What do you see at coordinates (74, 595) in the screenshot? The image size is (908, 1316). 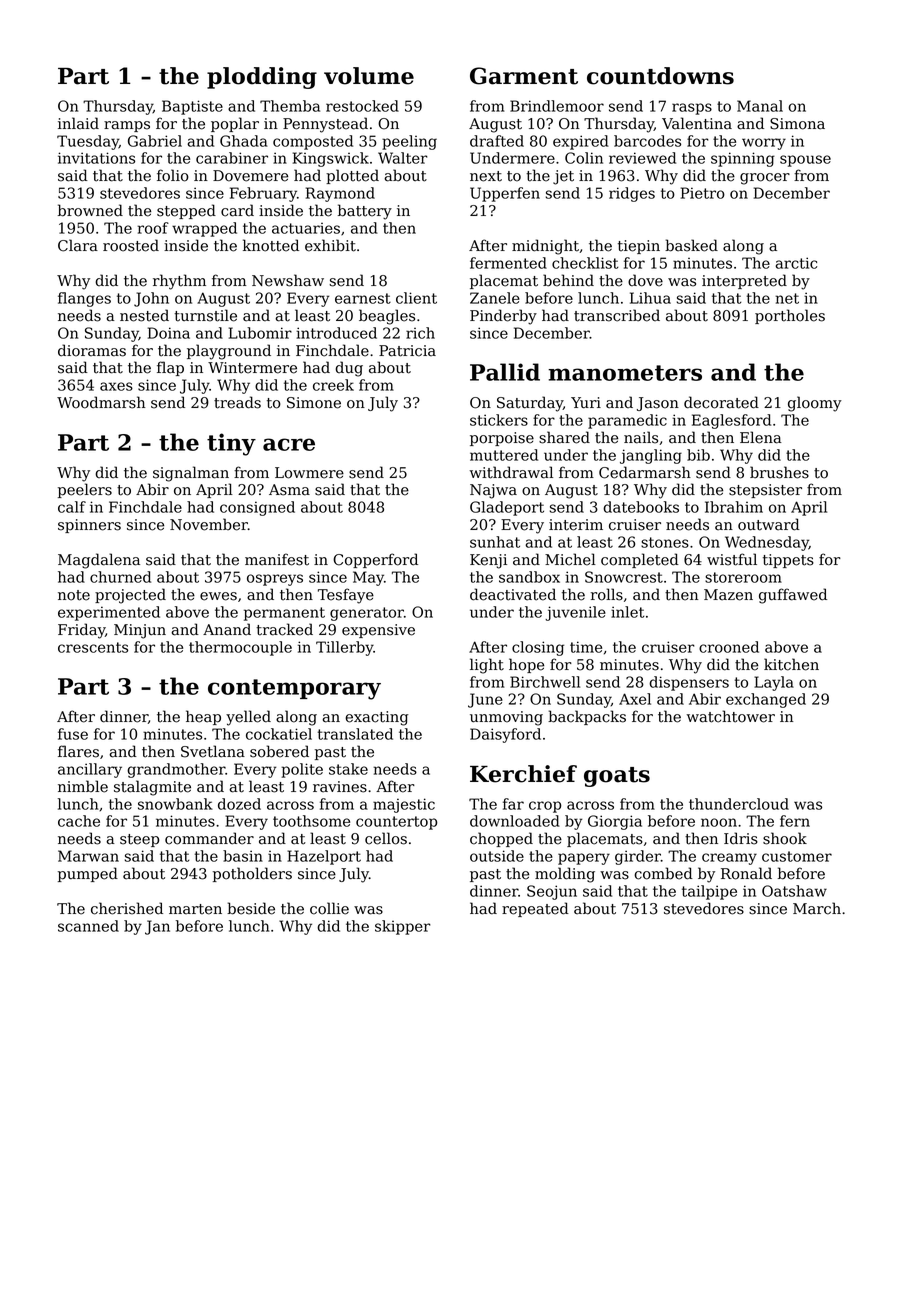 I see `note` at bounding box center [74, 595].
